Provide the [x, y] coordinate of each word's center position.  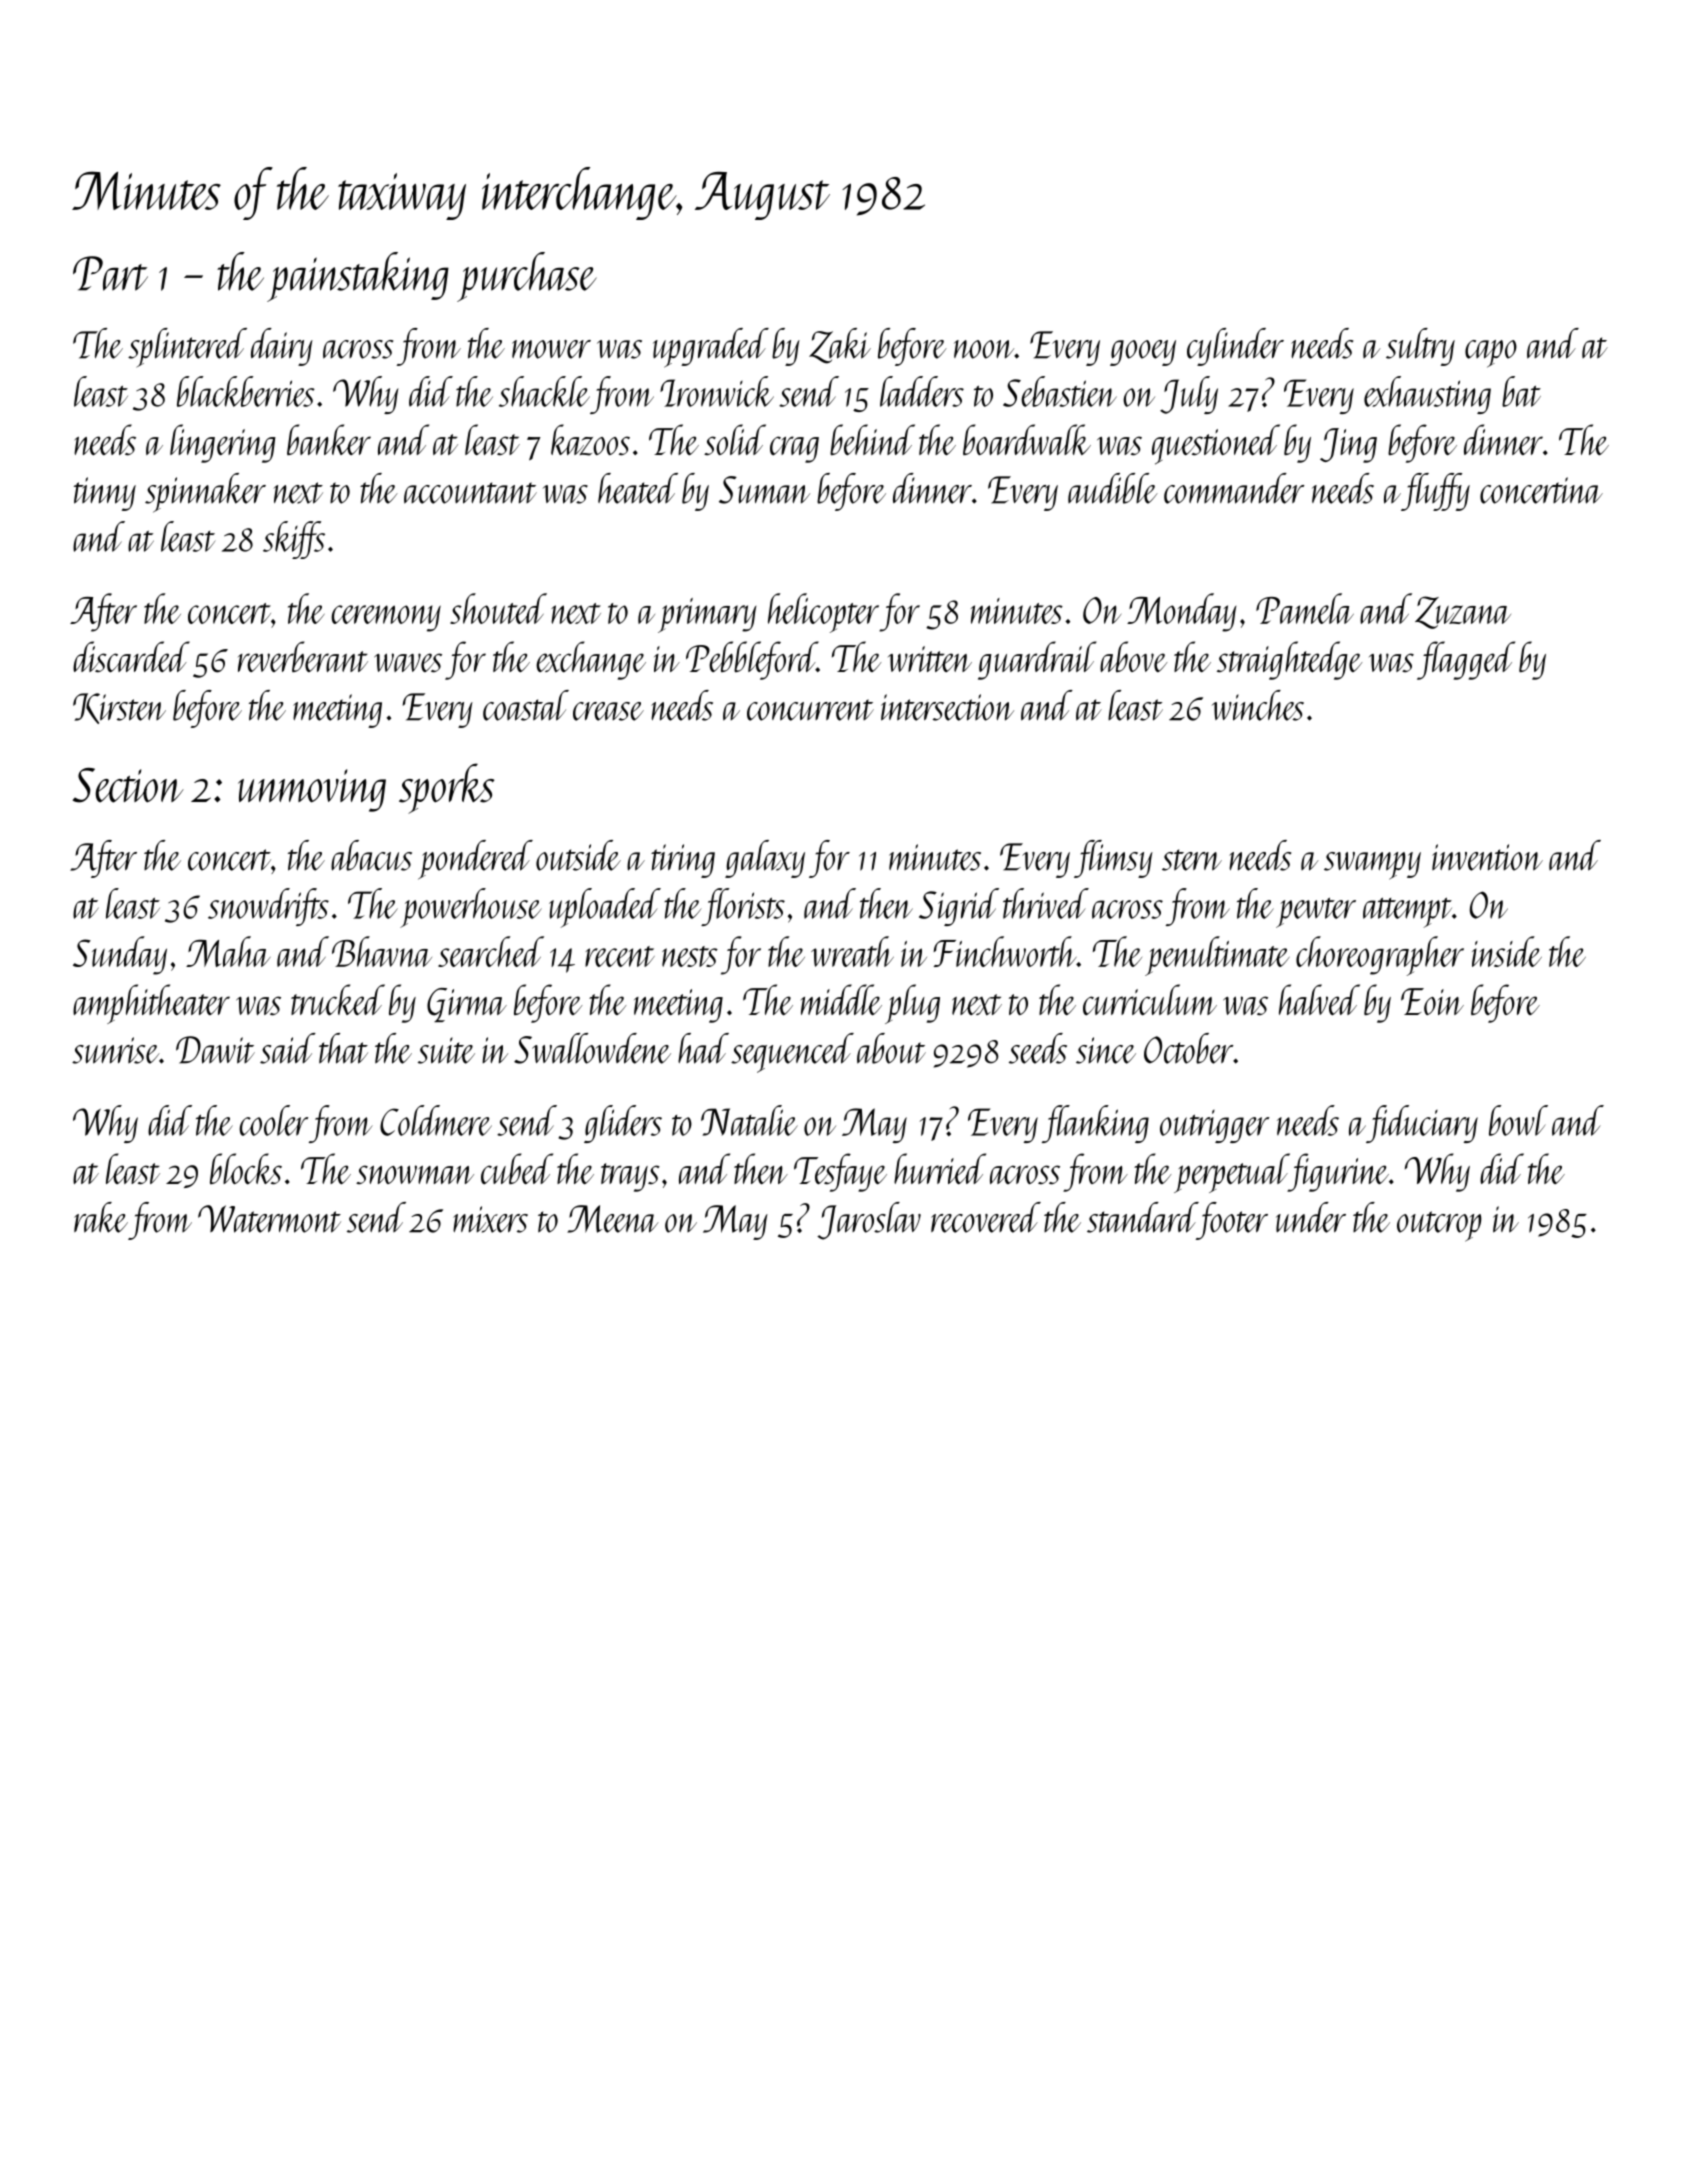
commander [1234, 488]
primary [707, 615]
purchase [527, 277]
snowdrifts [268, 907]
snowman [415, 1174]
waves [408, 663]
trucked [338, 1000]
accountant [470, 493]
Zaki [840, 346]
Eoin [1432, 1001]
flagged [1466, 660]
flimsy [1113, 859]
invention [1487, 857]
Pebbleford [751, 660]
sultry [1420, 347]
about [891, 1048]
